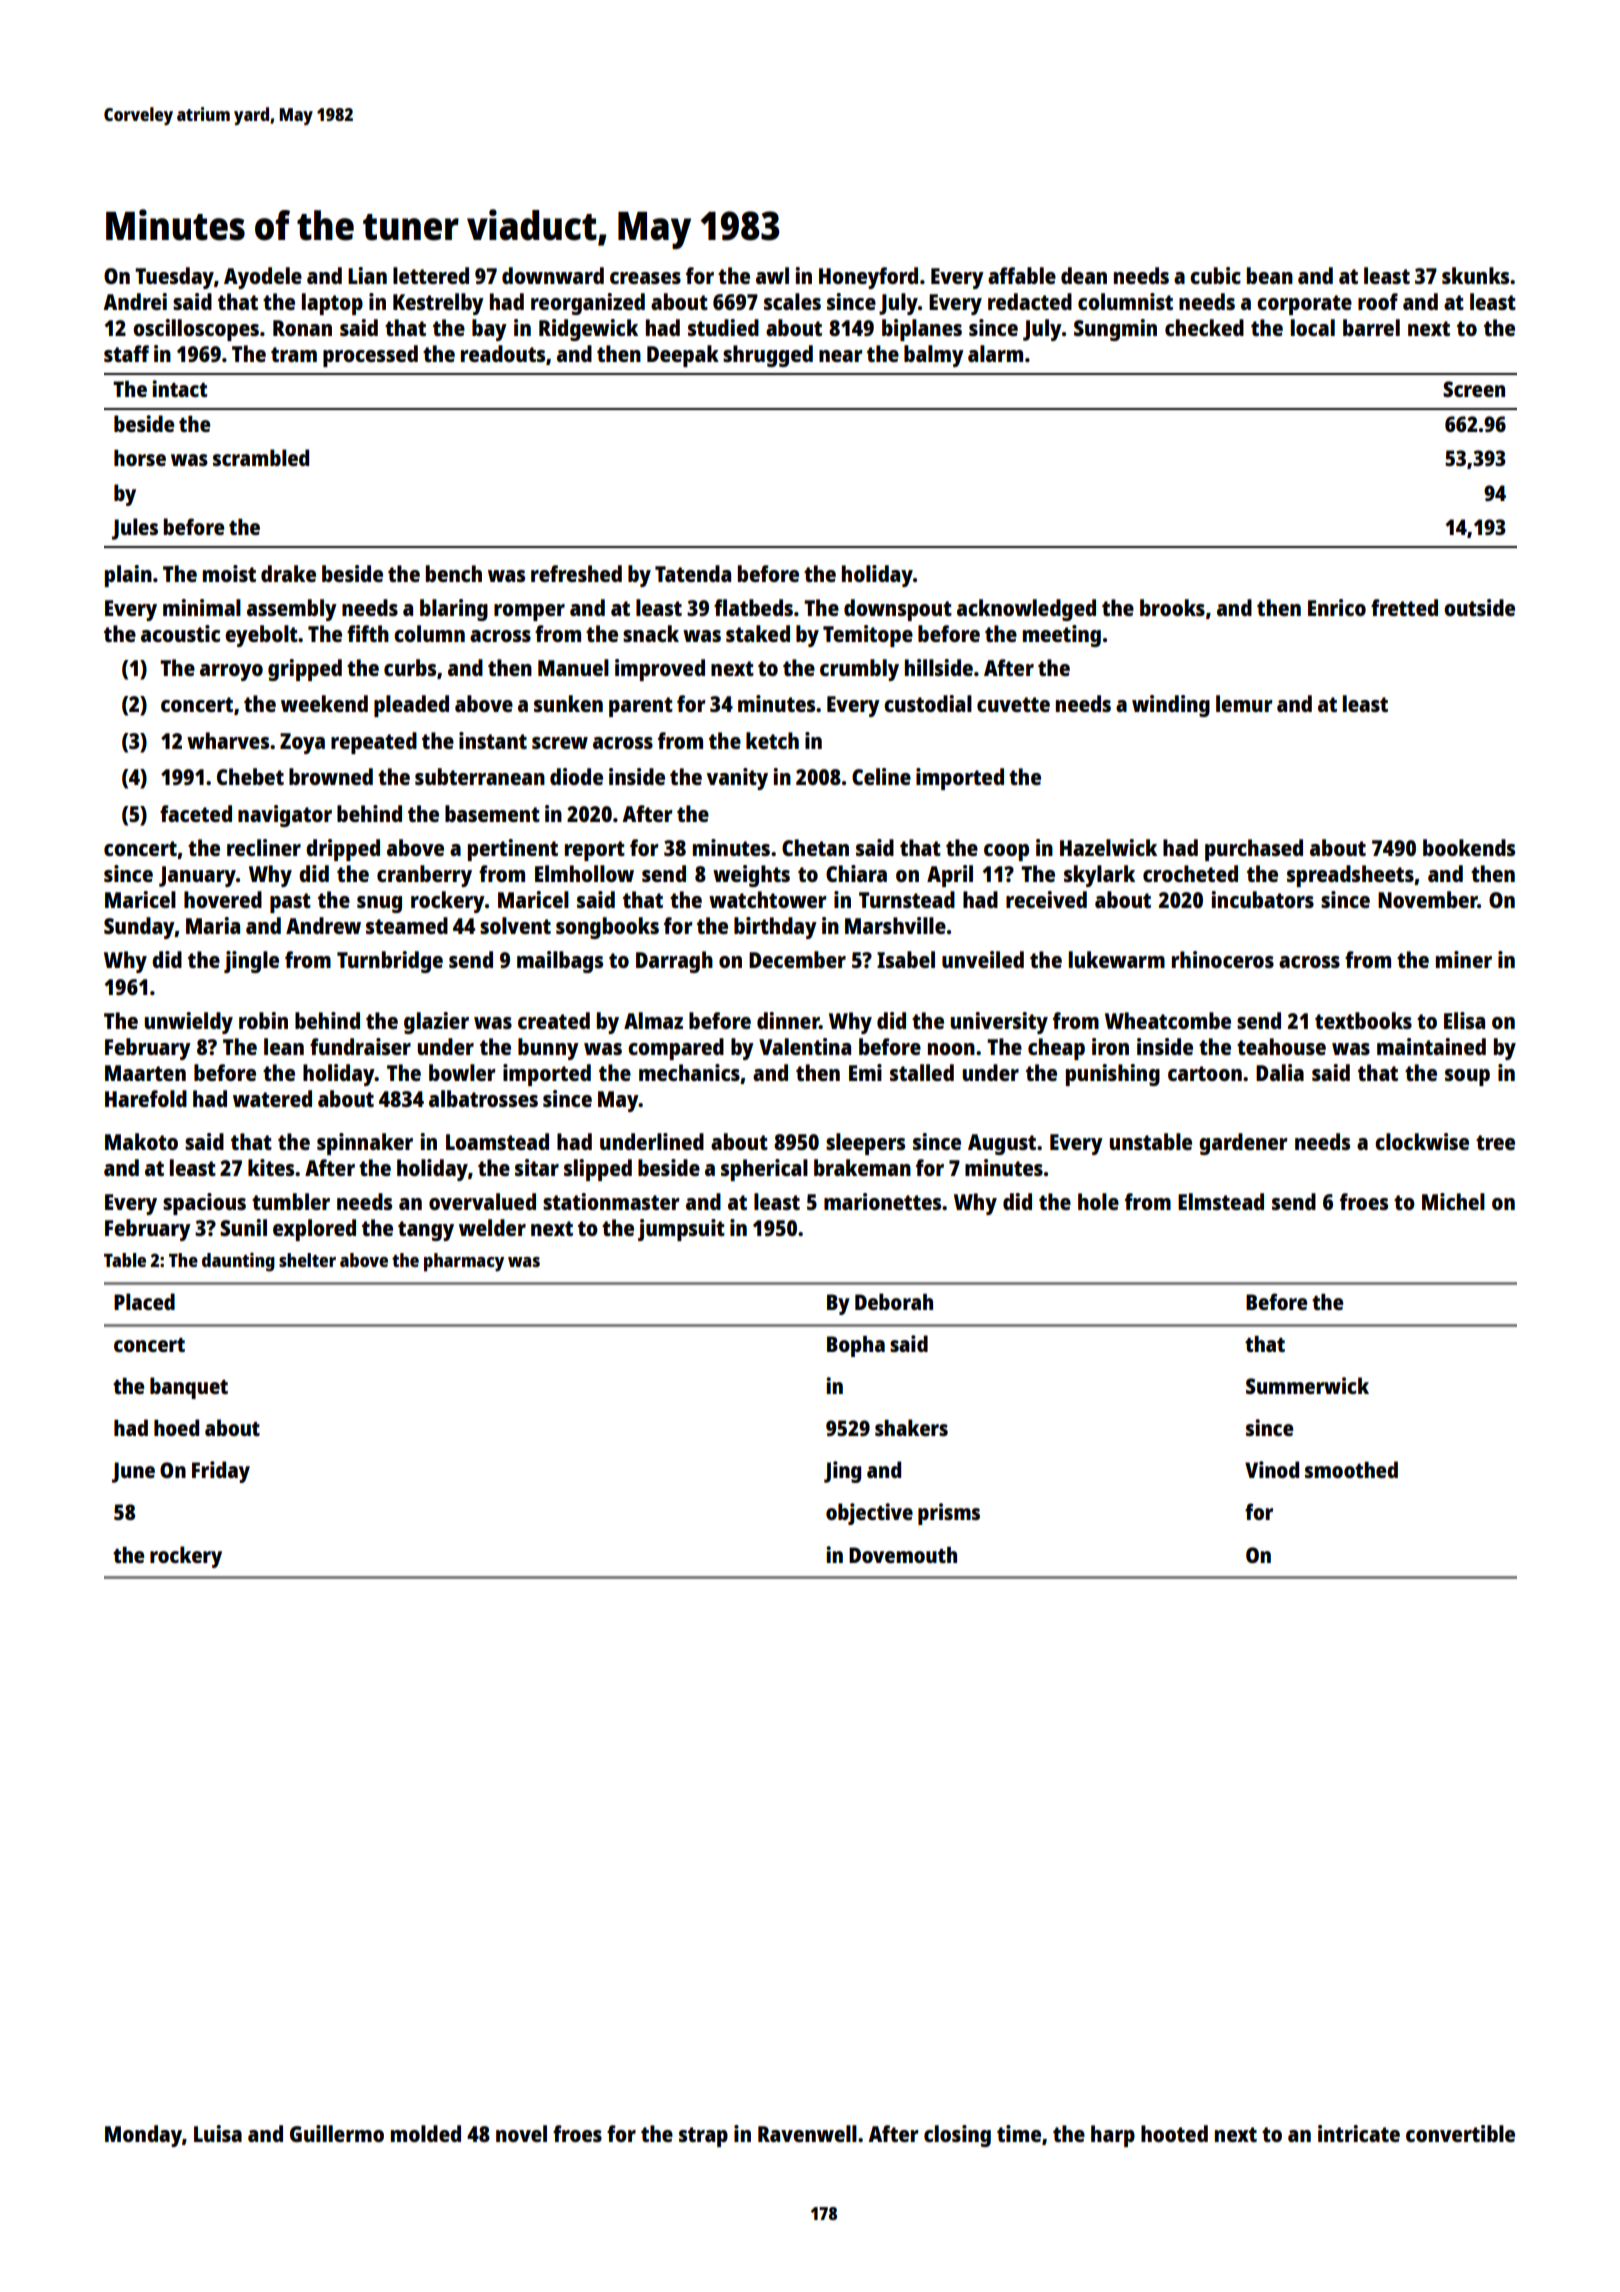 This image has height=2292, width=1620. I want to click on novel, so click(521, 2133).
